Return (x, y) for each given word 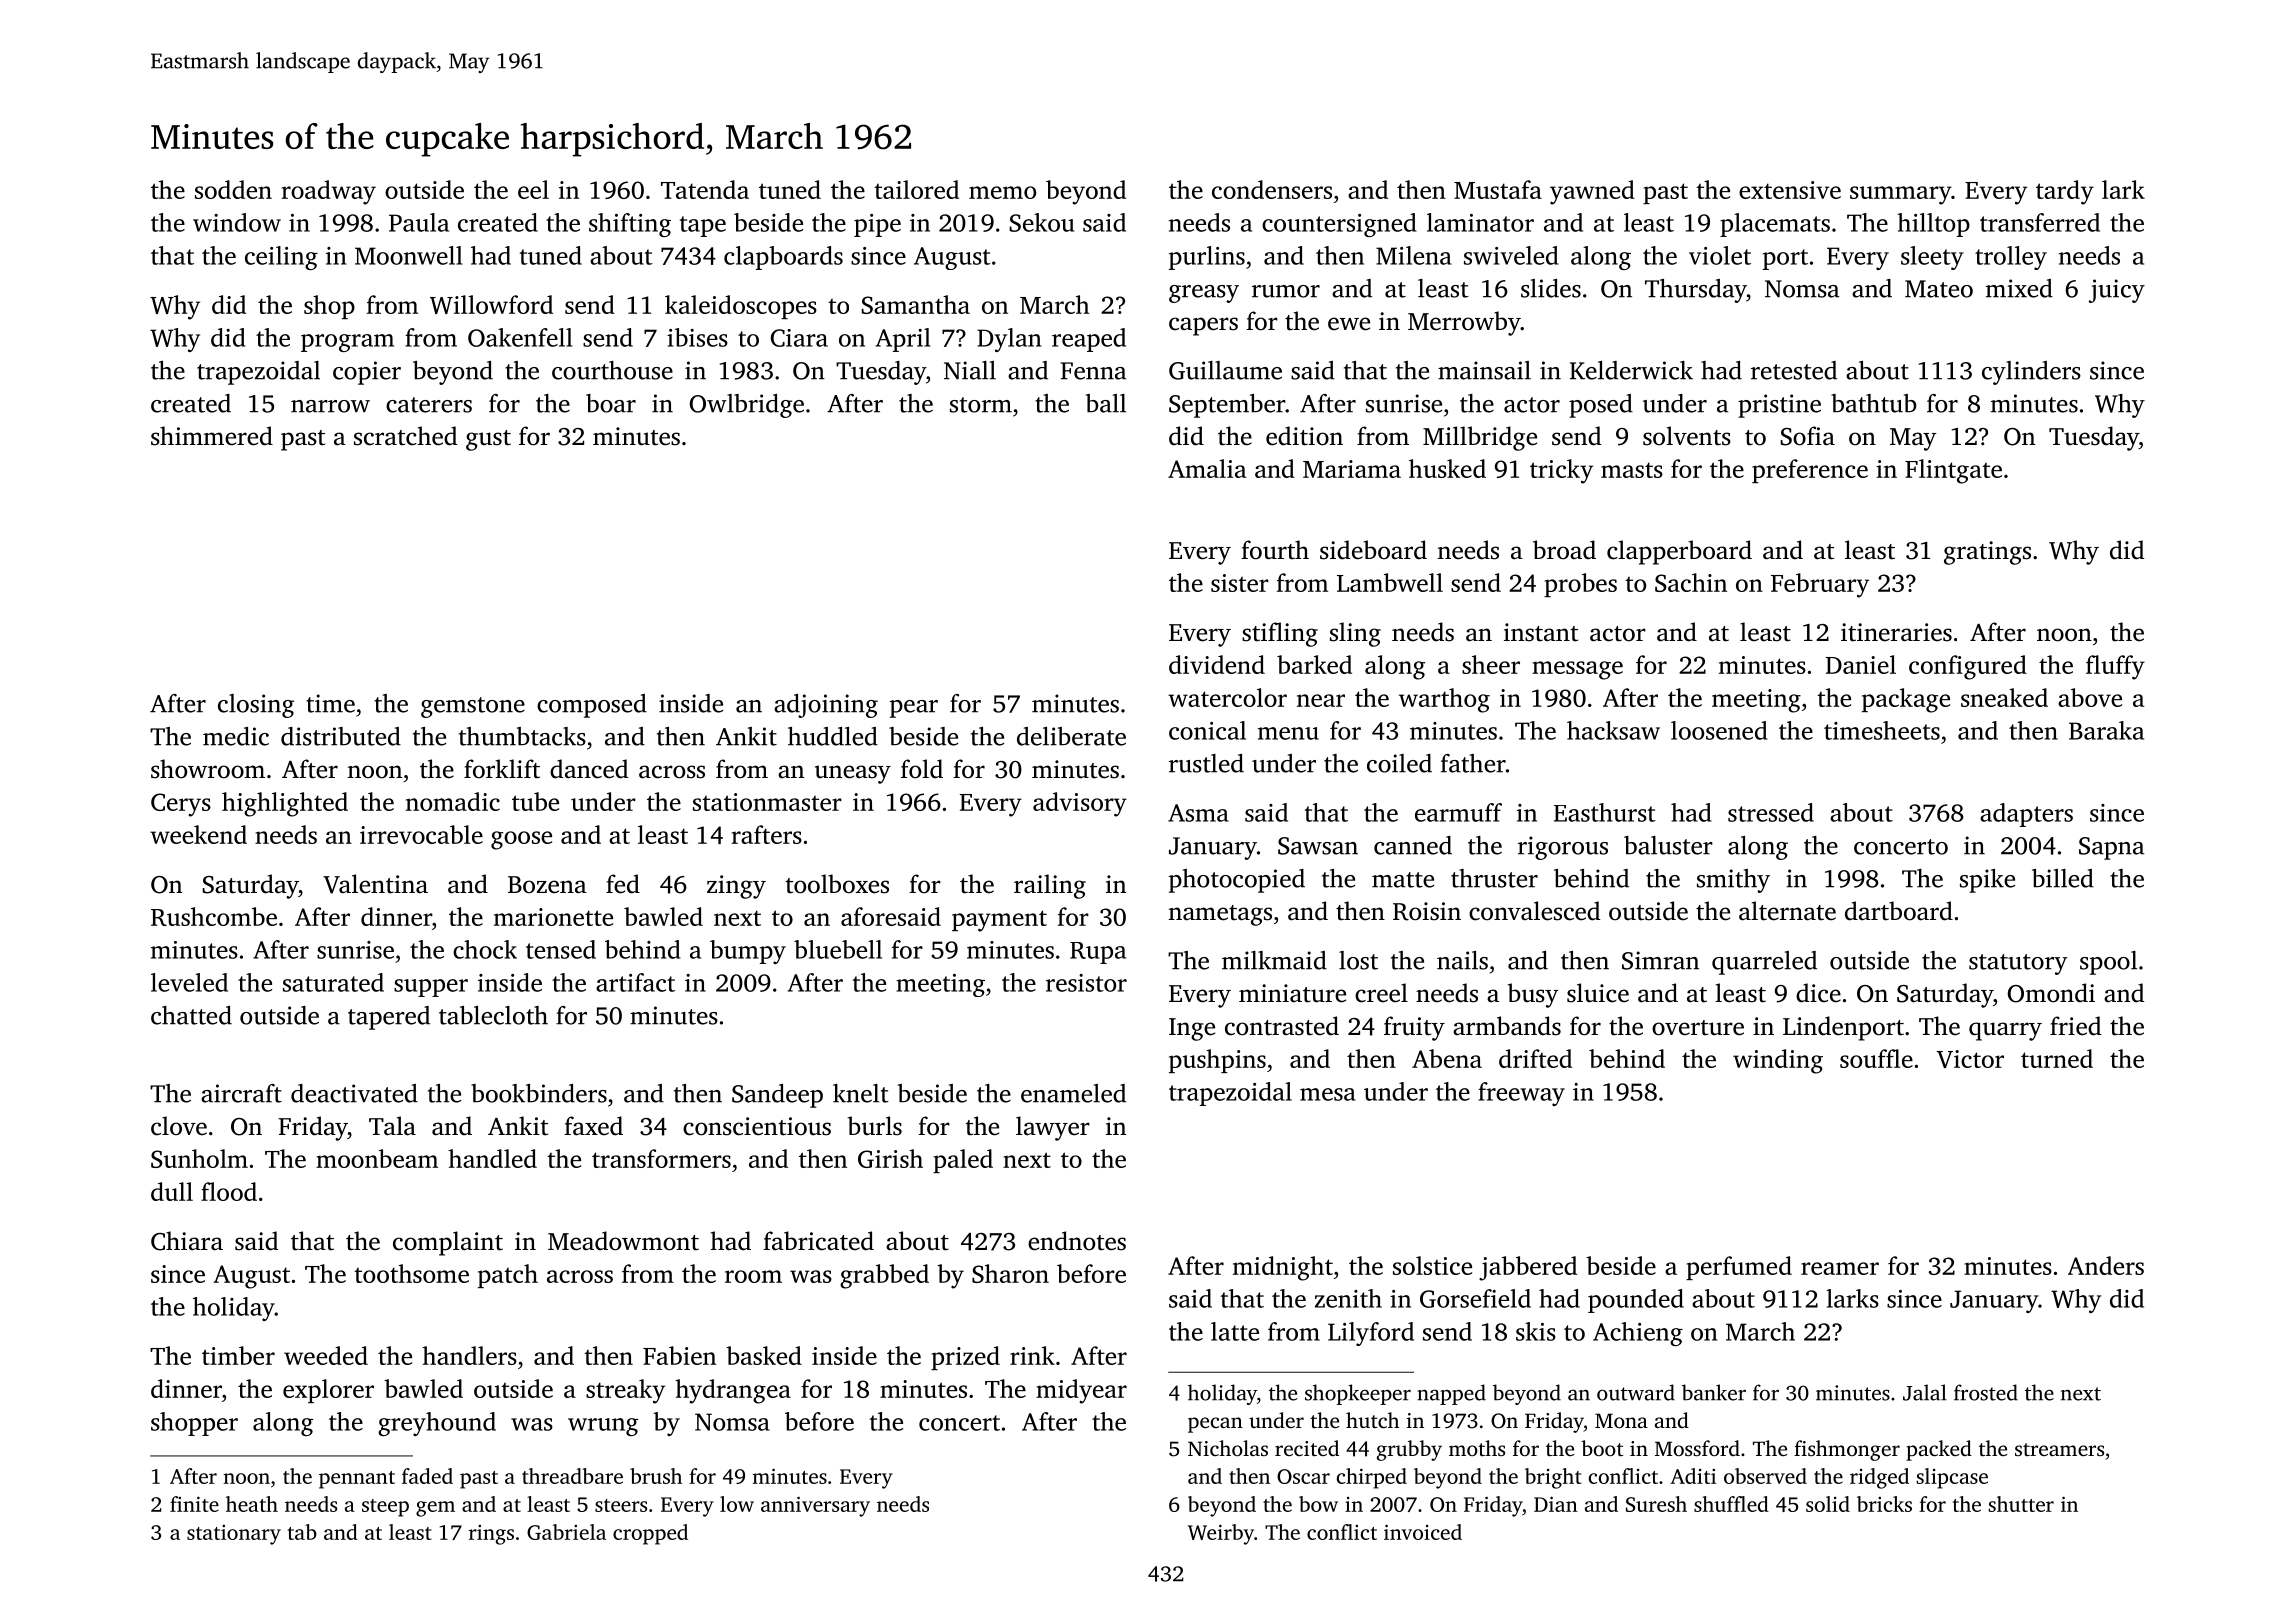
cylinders (2031, 373)
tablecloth (493, 1015)
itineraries (1896, 632)
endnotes (1077, 1241)
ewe (1349, 324)
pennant (357, 1480)
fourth (1275, 550)
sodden (233, 189)
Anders (2106, 1265)
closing (256, 706)
